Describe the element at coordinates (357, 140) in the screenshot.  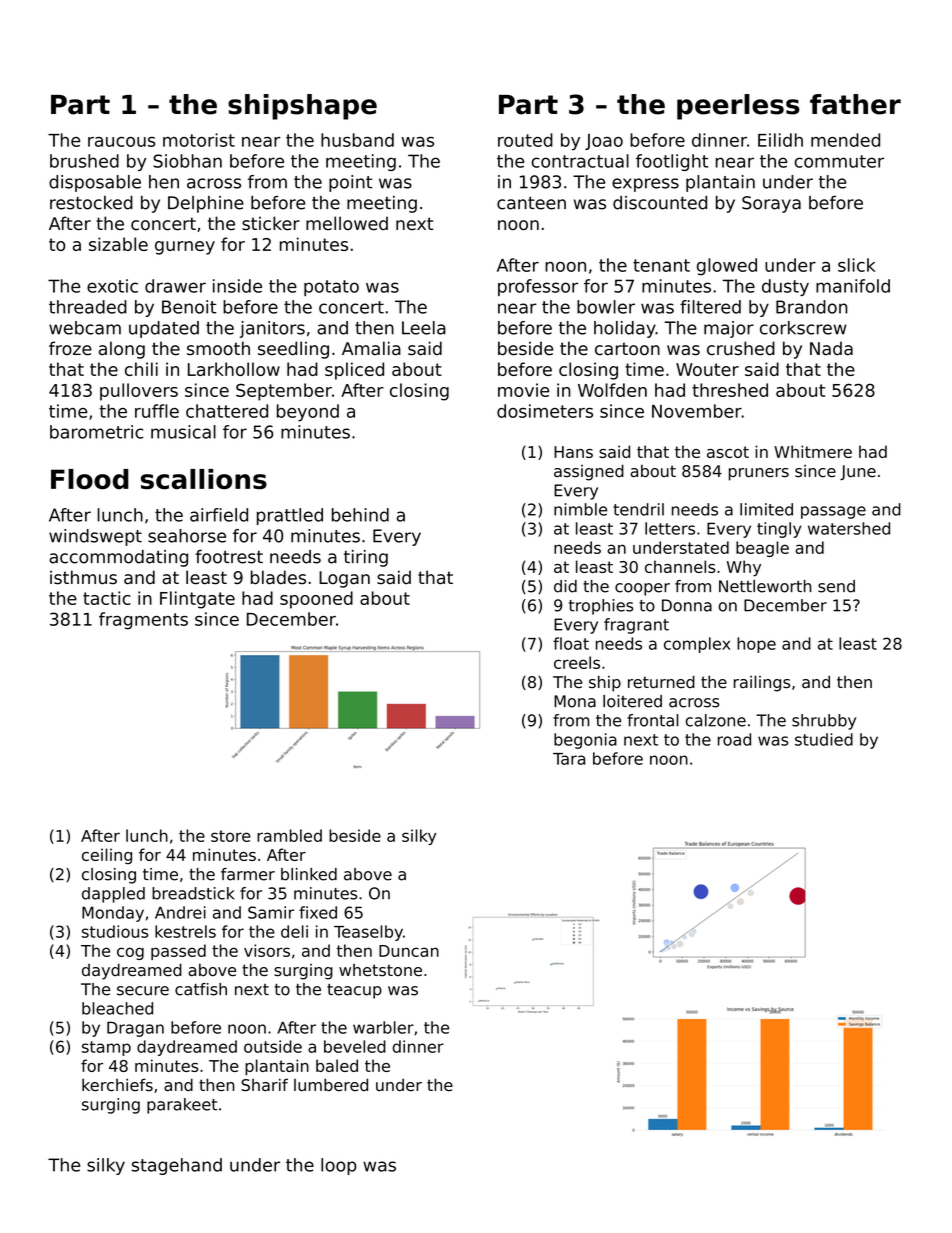
I see `husband` at that location.
